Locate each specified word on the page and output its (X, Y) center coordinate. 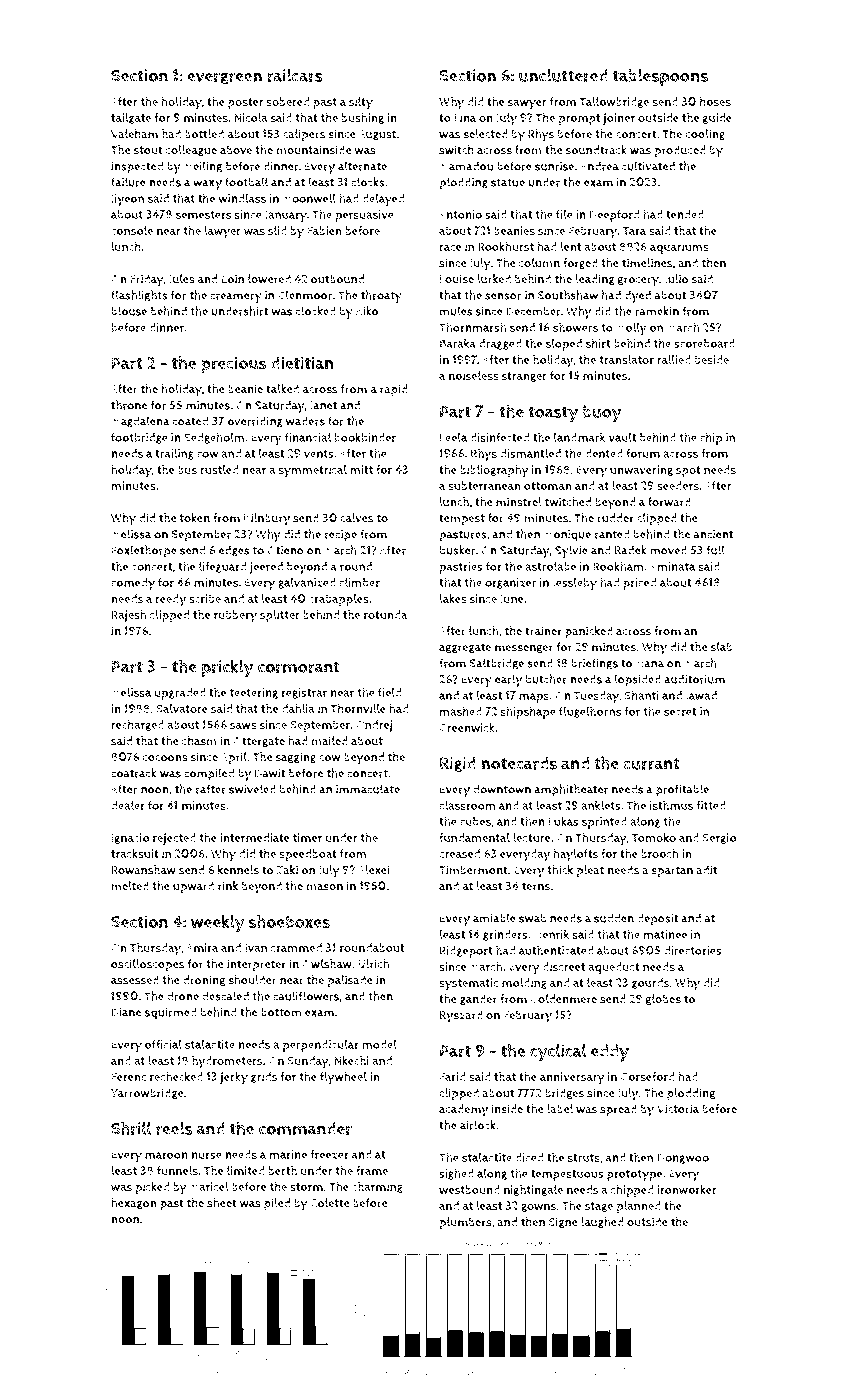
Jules (182, 279)
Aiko (367, 311)
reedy (170, 600)
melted (130, 886)
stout (148, 150)
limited (246, 1170)
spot (688, 471)
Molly (631, 328)
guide (717, 118)
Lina (465, 117)
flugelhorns (590, 712)
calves (357, 518)
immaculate (368, 789)
